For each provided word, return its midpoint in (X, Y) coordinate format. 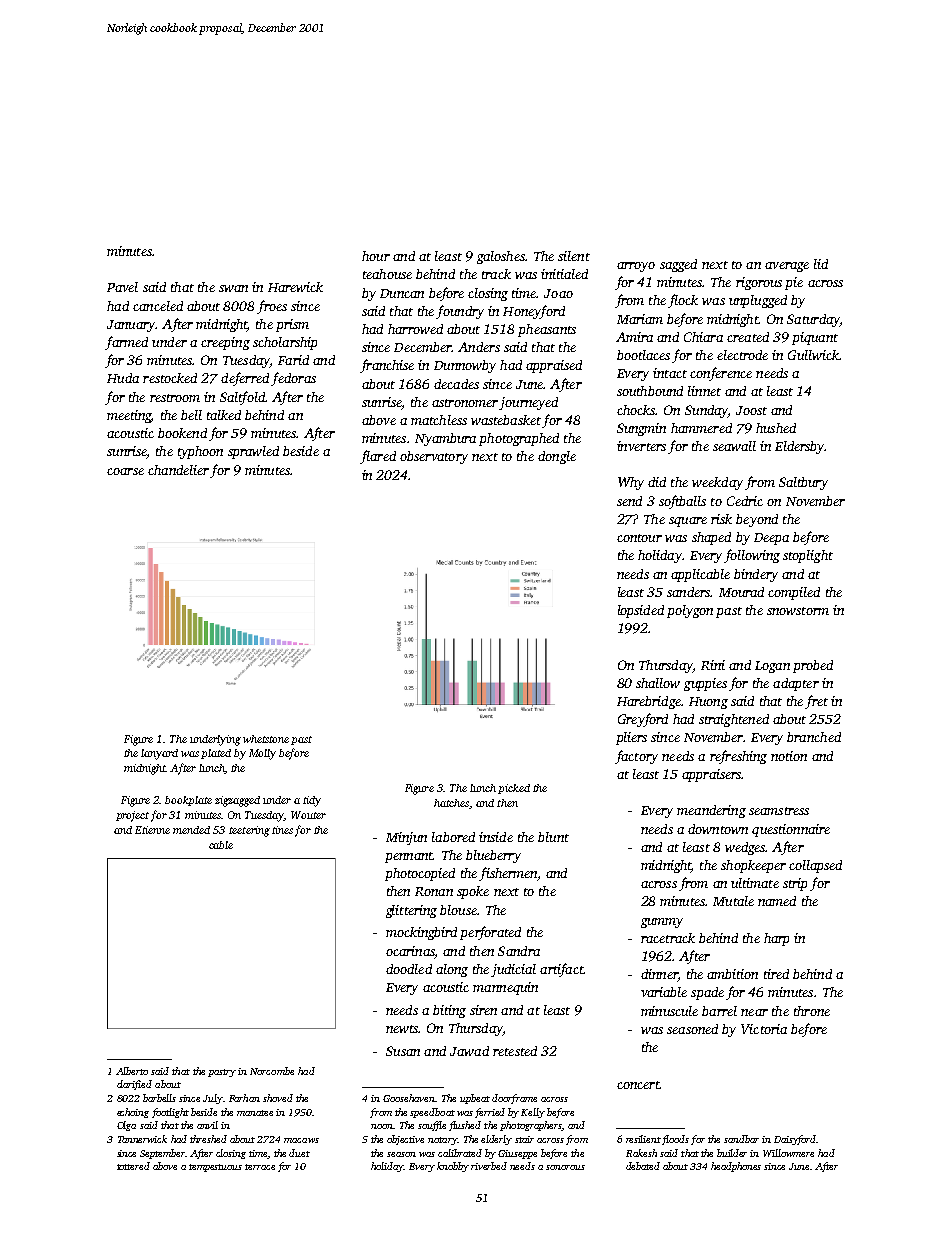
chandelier (178, 470)
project (132, 816)
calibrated (460, 1153)
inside (496, 837)
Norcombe (272, 1071)
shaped (711, 538)
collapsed (815, 866)
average (787, 267)
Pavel (122, 287)
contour (639, 538)
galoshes (501, 257)
